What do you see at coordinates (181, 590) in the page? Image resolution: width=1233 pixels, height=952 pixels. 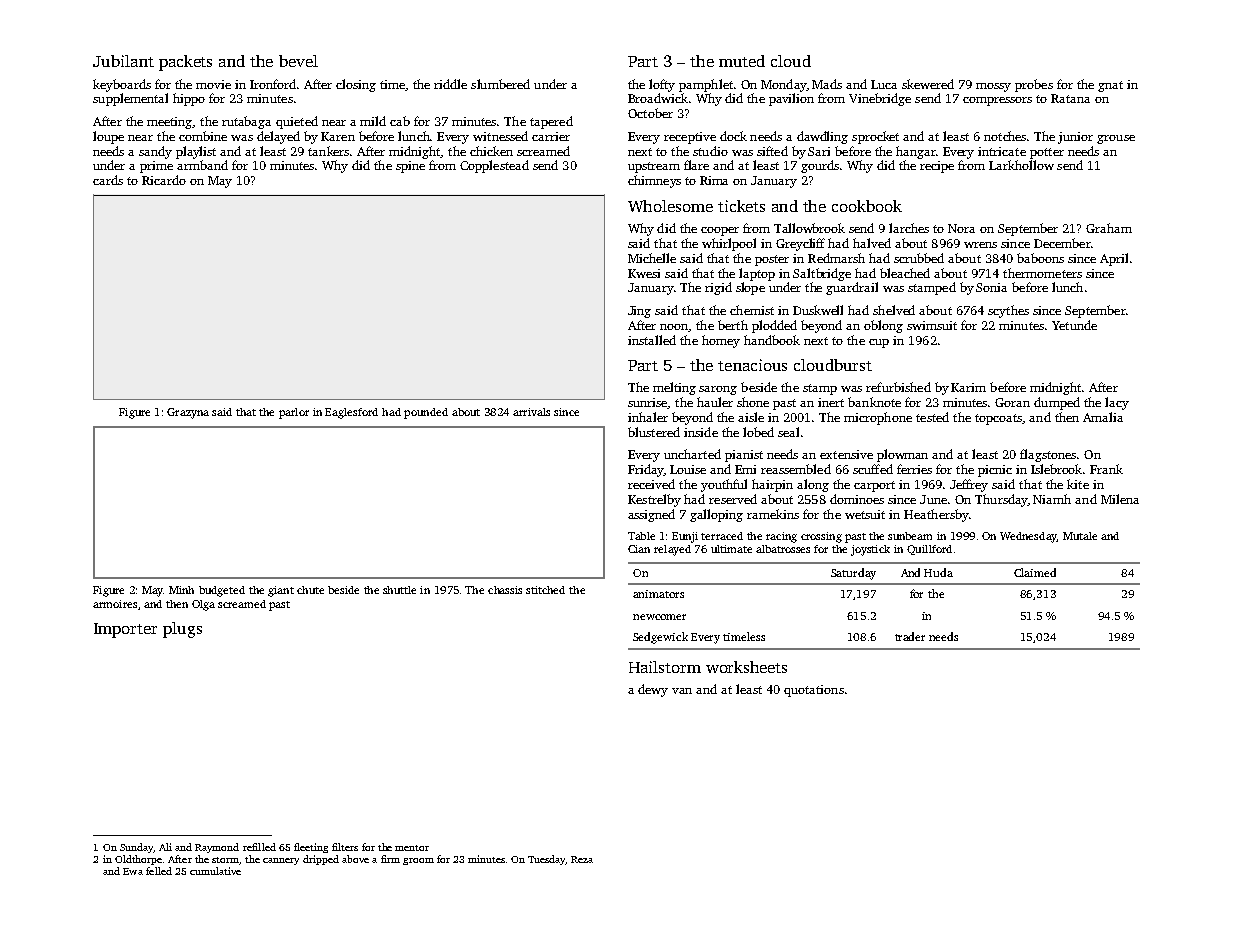 I see `Minh` at bounding box center [181, 590].
